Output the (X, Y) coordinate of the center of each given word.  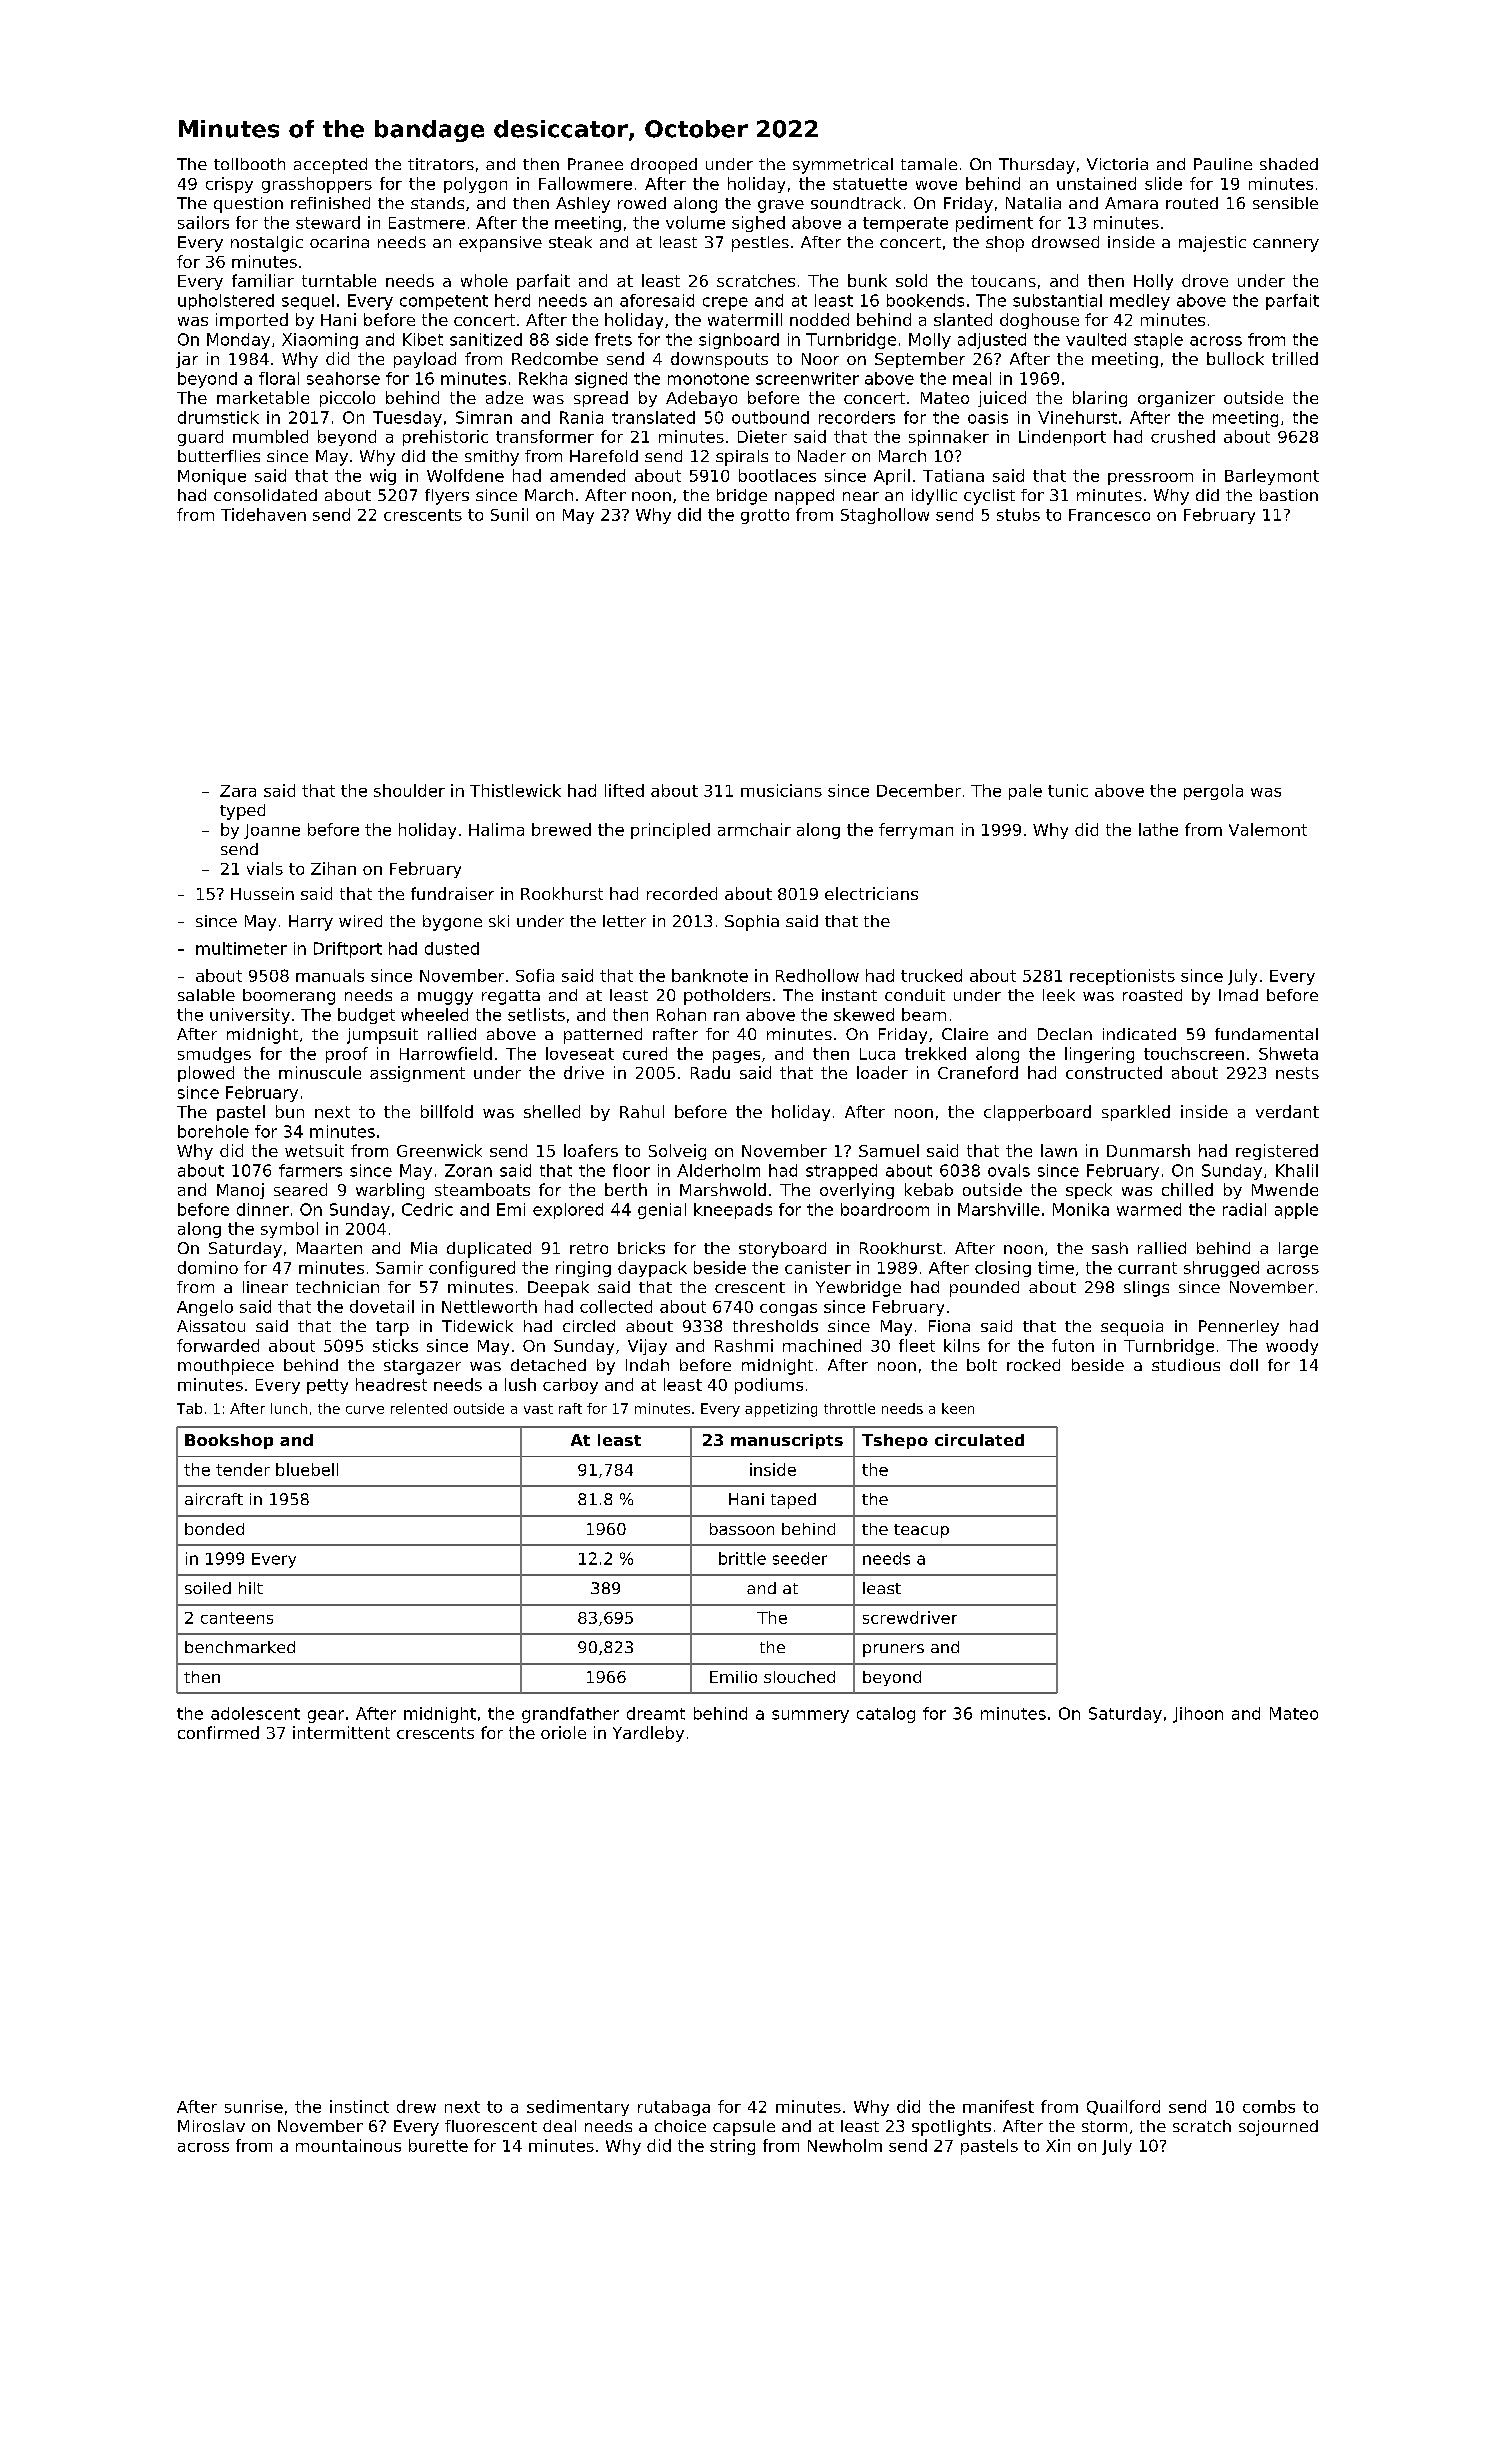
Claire (965, 1034)
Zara (238, 791)
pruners (893, 1650)
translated (653, 417)
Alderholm (718, 1170)
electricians (871, 893)
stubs (1018, 514)
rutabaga (674, 2108)
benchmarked (240, 1647)
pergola (1213, 792)
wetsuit (314, 1150)
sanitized (486, 339)
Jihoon (1198, 1715)
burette (438, 2145)
